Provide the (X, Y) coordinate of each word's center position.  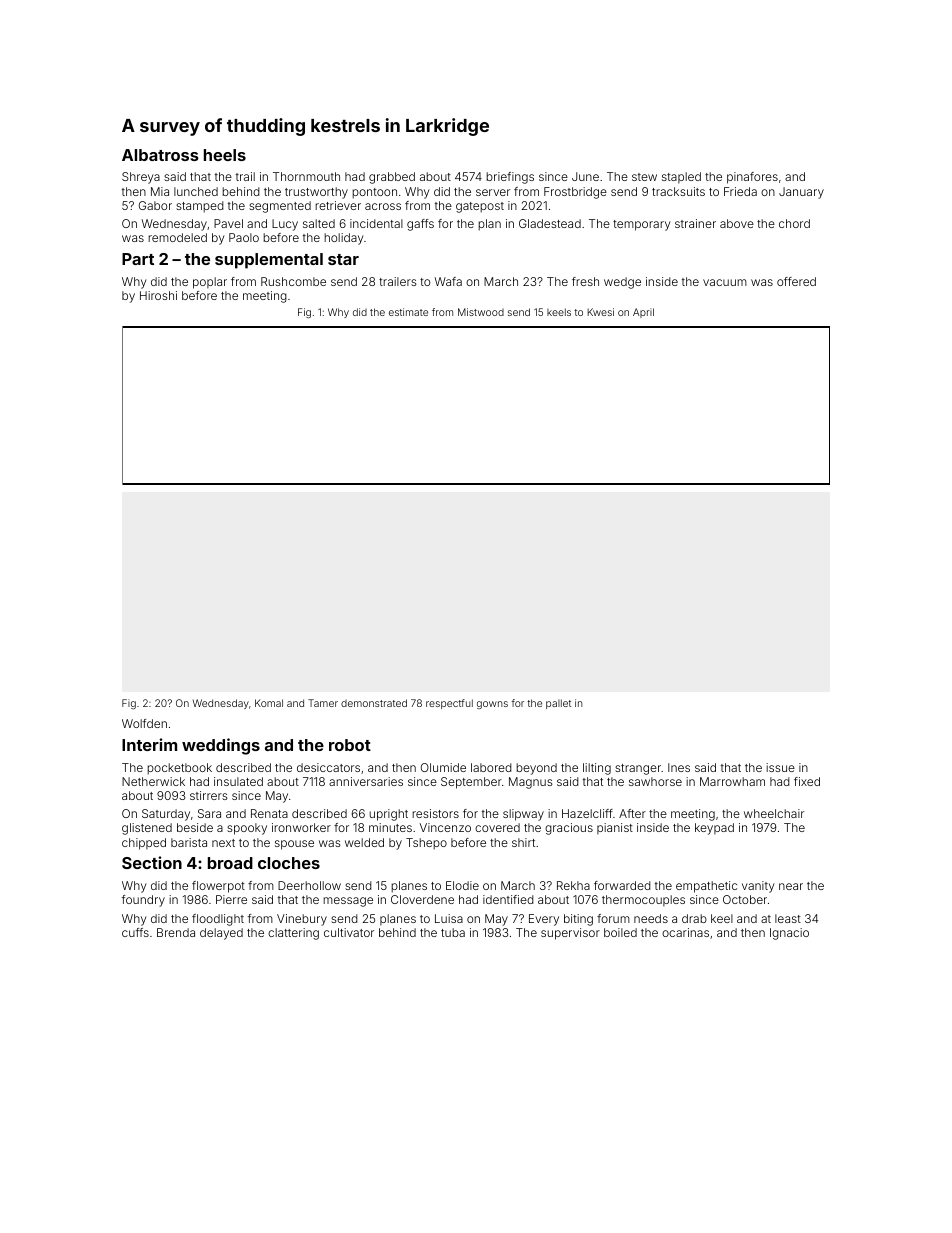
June (585, 176)
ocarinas (685, 932)
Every (544, 920)
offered (796, 281)
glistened (147, 829)
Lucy (285, 225)
